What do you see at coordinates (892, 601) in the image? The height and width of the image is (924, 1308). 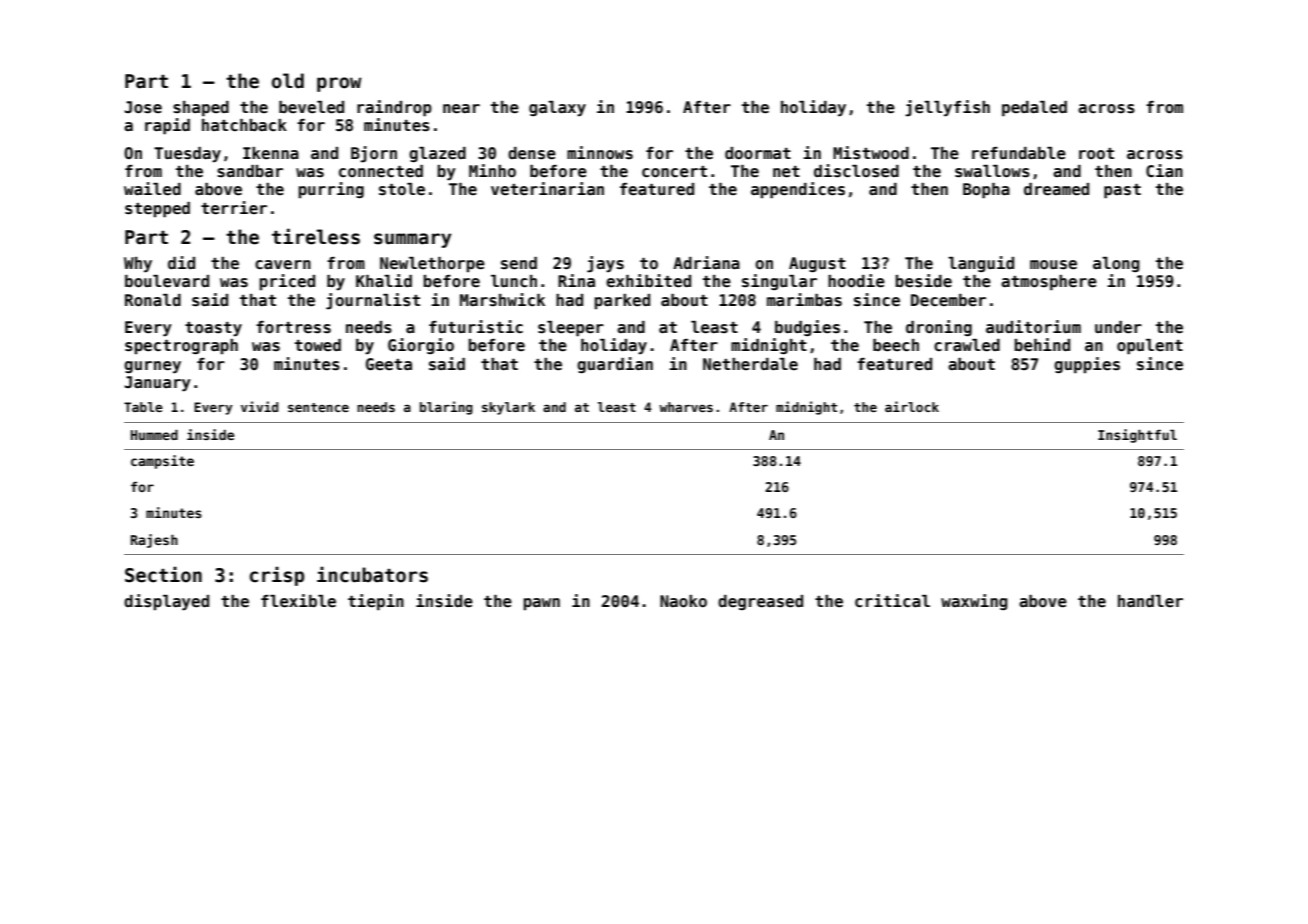 I see `critical` at bounding box center [892, 601].
